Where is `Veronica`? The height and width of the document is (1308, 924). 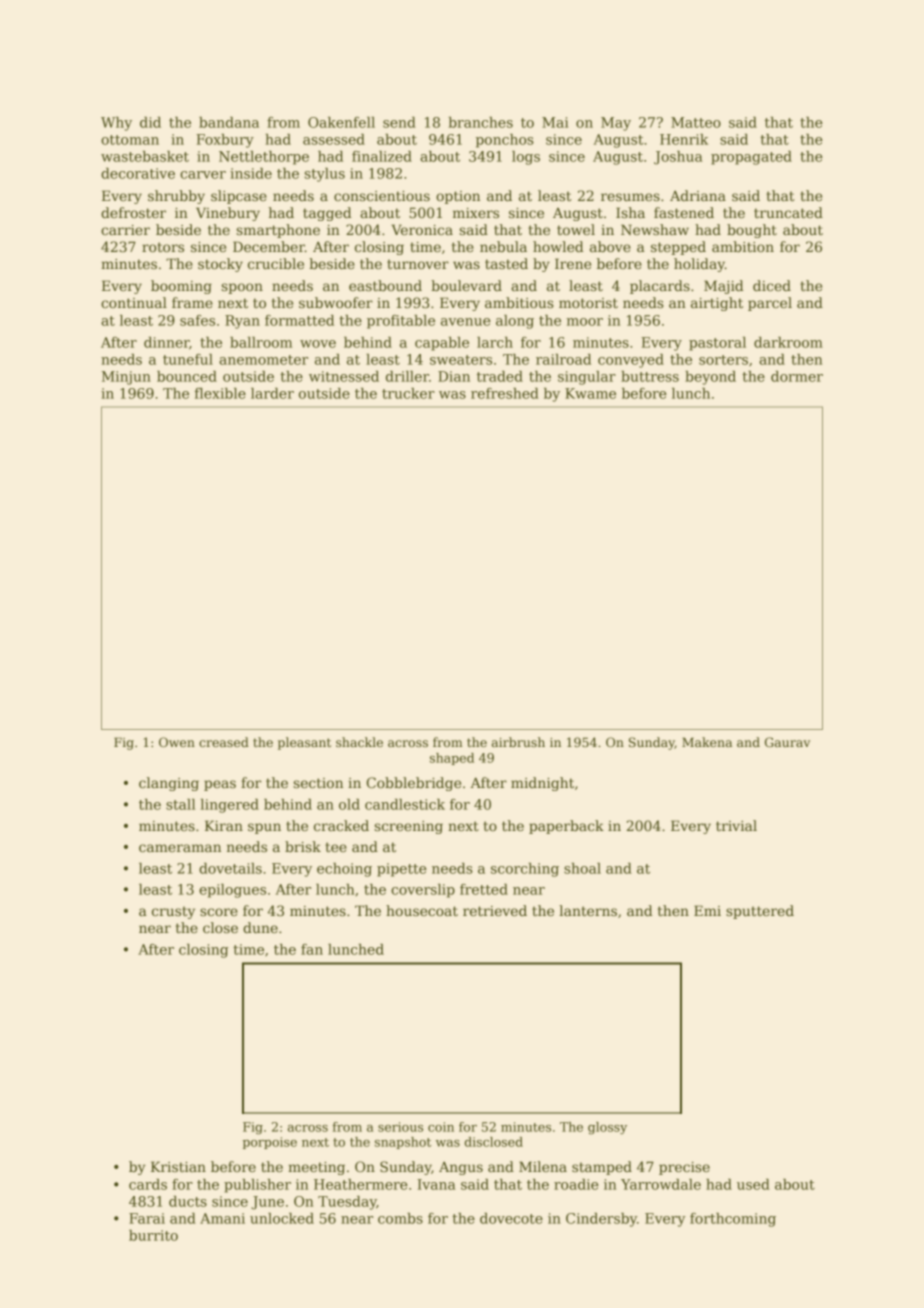
Veronica is located at coordinates (422, 229).
